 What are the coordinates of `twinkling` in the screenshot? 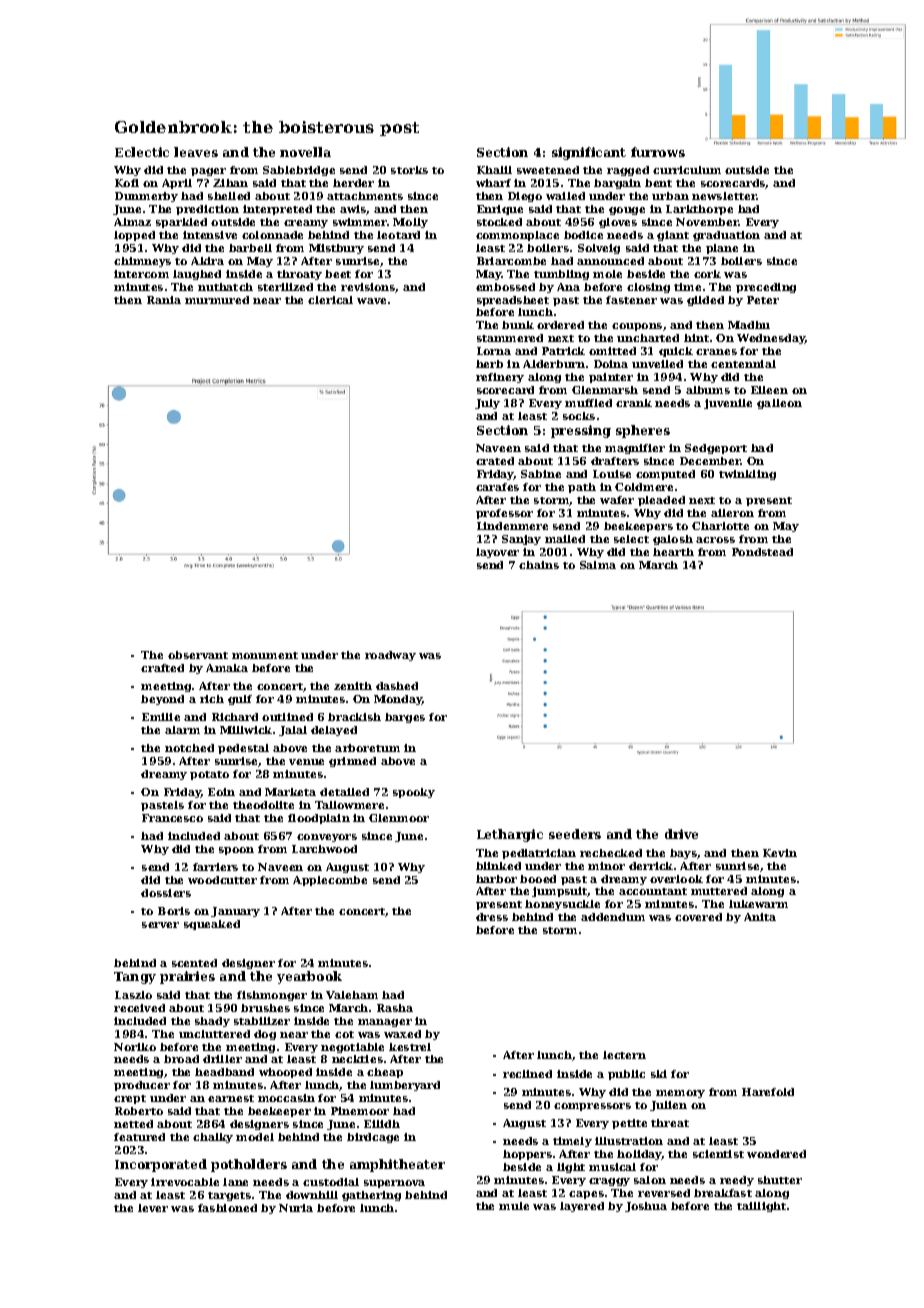 It's located at (747, 475).
